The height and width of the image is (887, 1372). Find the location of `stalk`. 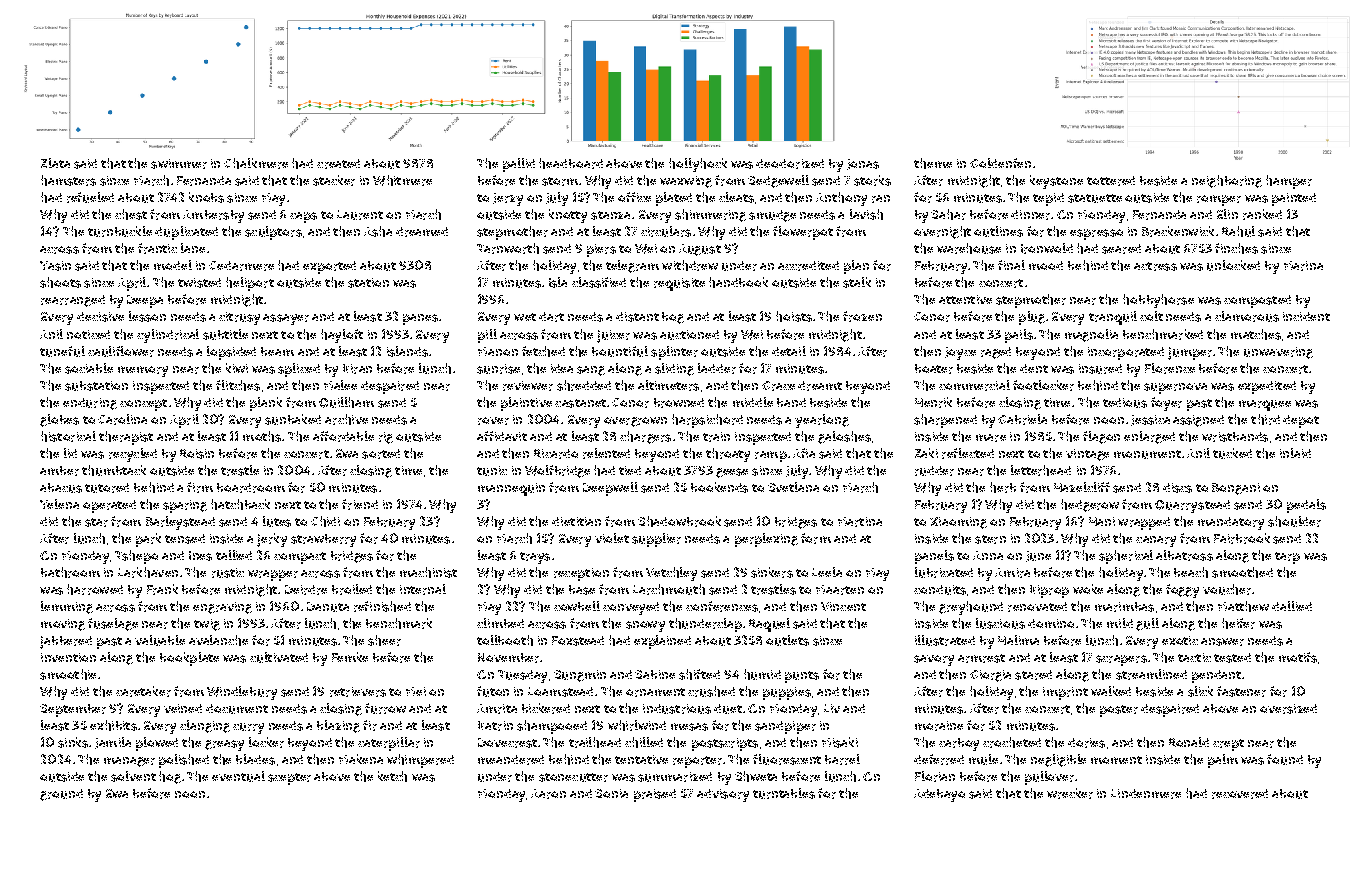

stalk is located at coordinates (857, 282).
